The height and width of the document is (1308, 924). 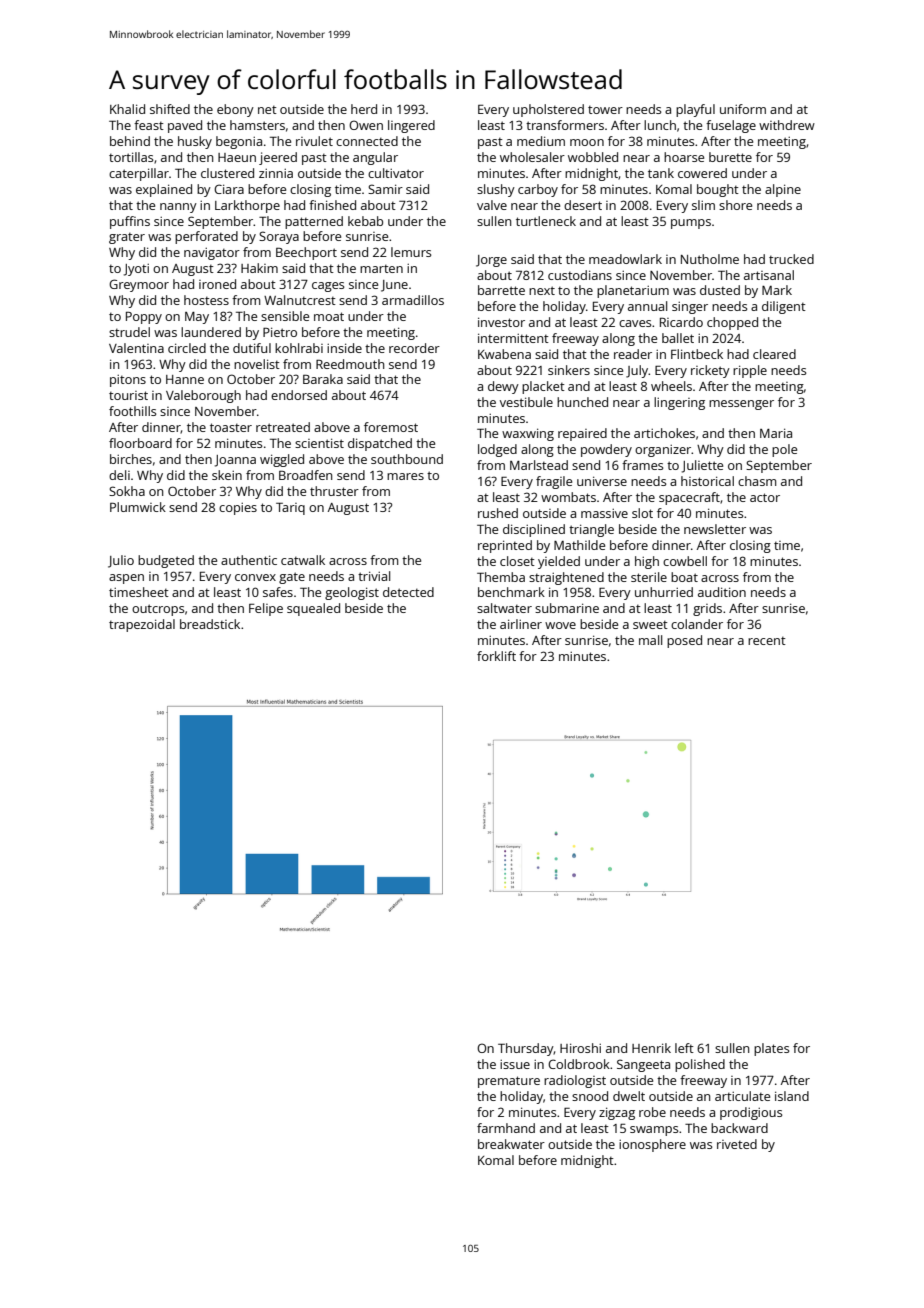 I want to click on issue, so click(x=515, y=1064).
